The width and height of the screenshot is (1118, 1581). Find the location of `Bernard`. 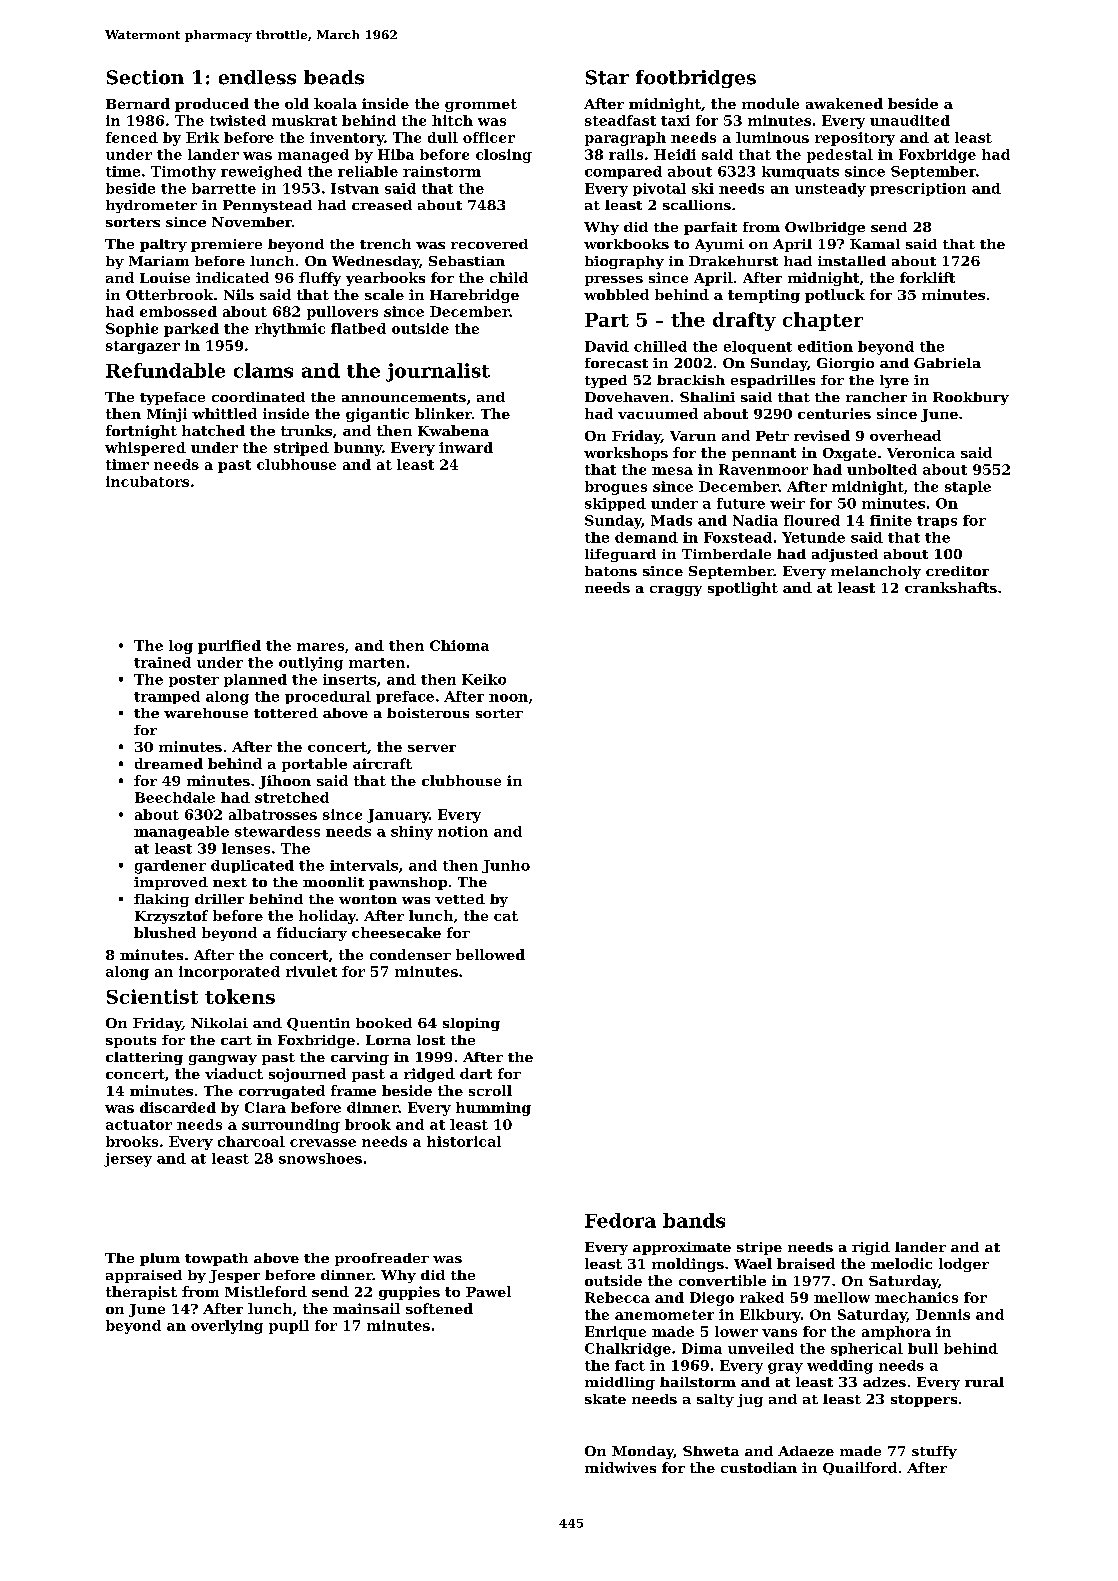

Bernard is located at coordinates (138, 103).
